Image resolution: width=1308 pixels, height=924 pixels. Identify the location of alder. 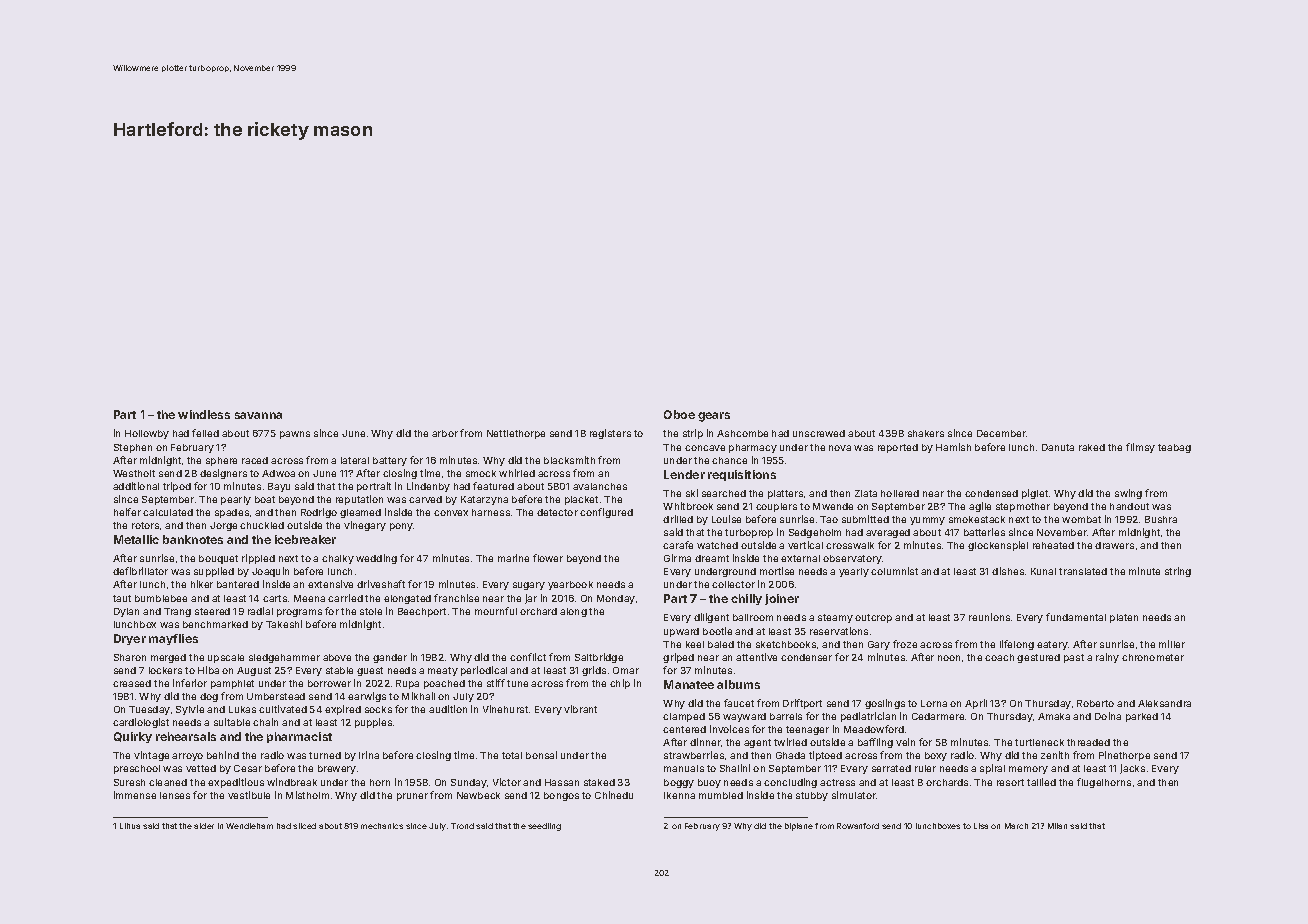
(204, 826).
